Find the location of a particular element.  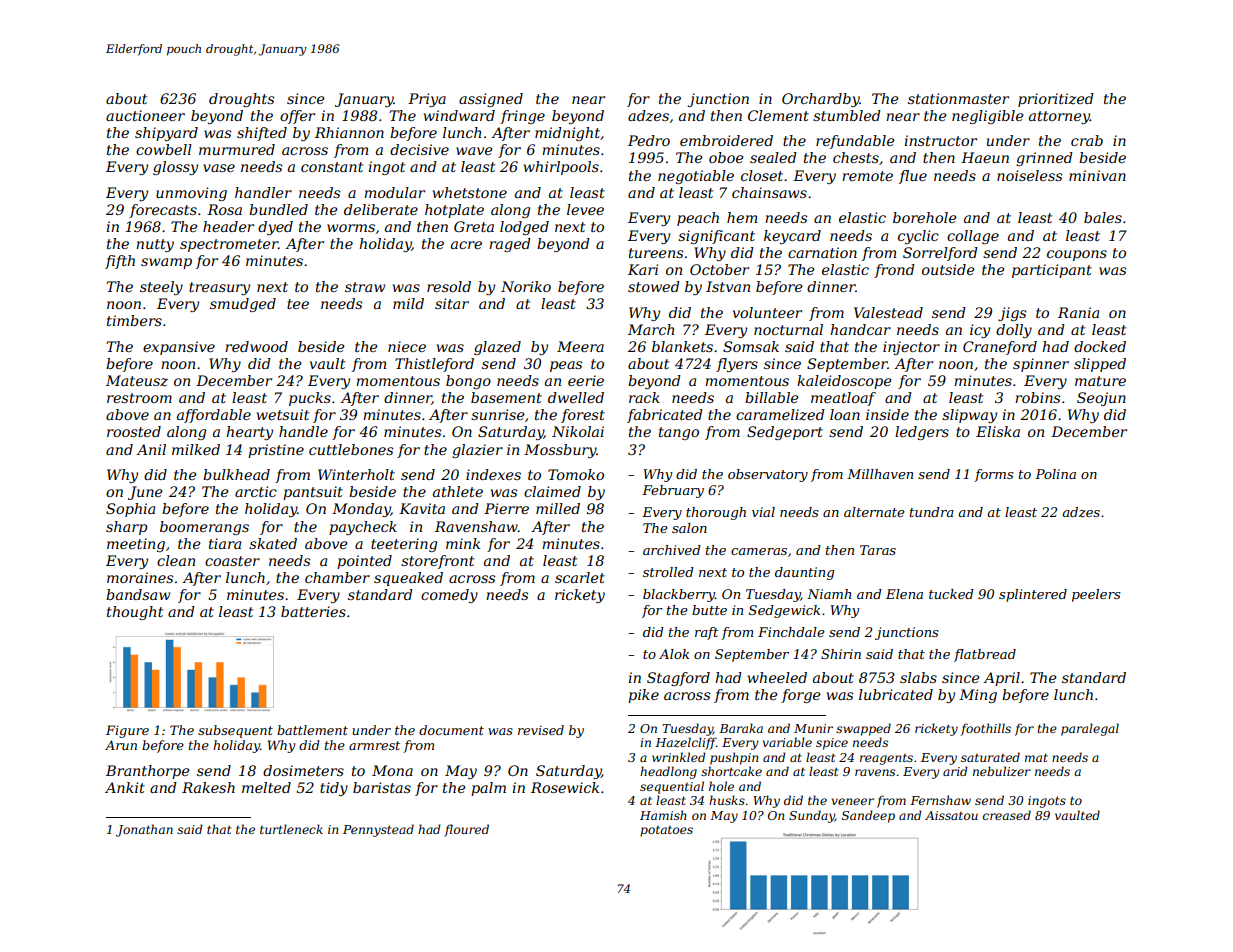

hem is located at coordinates (742, 217).
